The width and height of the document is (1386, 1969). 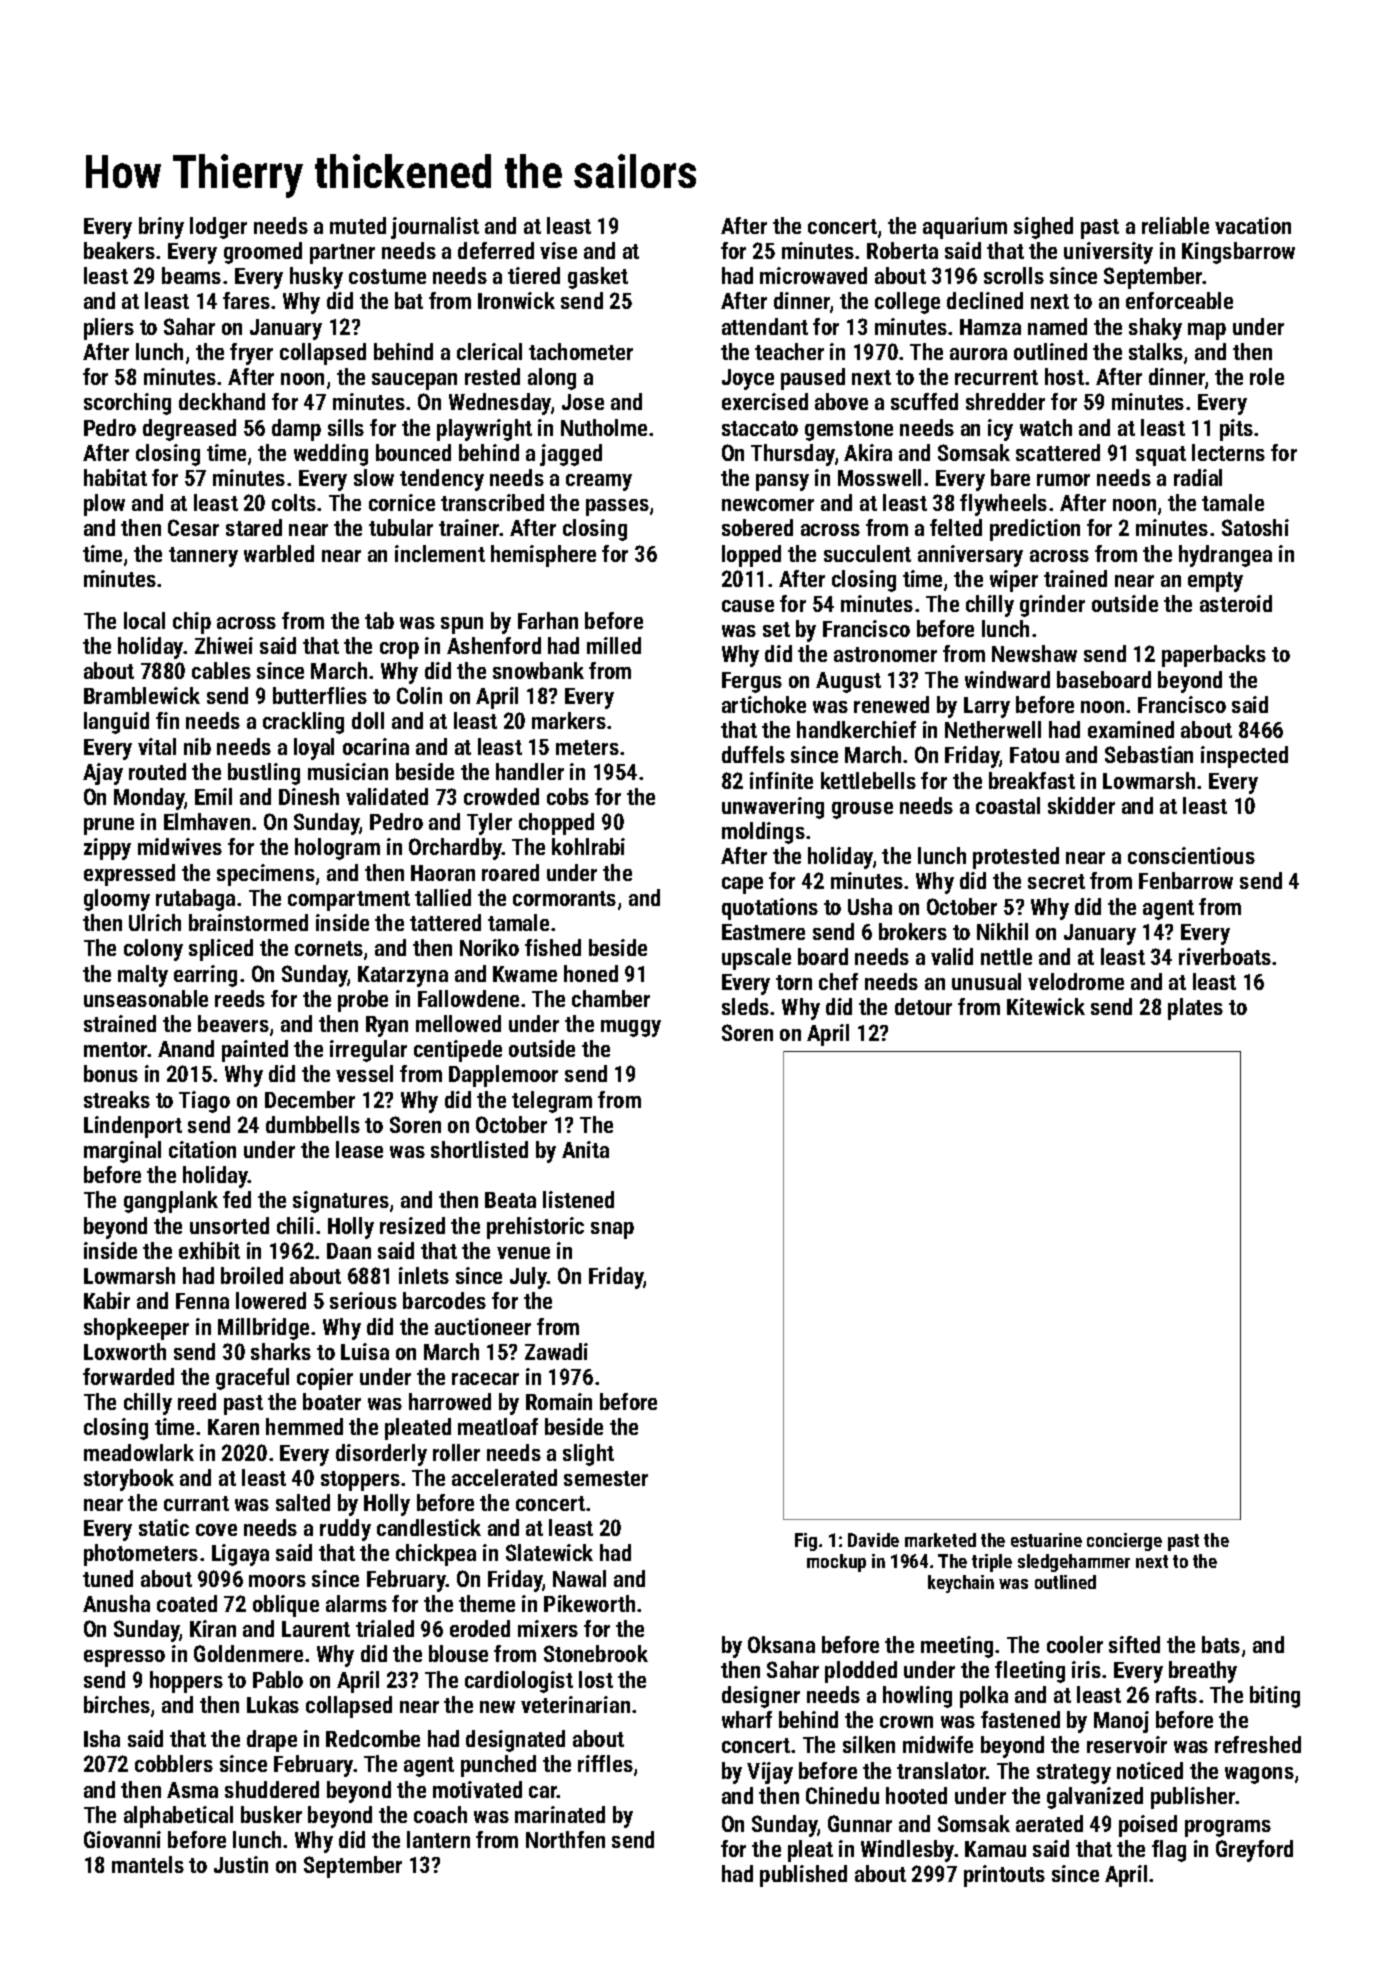 I want to click on wagons, so click(x=1259, y=1775).
